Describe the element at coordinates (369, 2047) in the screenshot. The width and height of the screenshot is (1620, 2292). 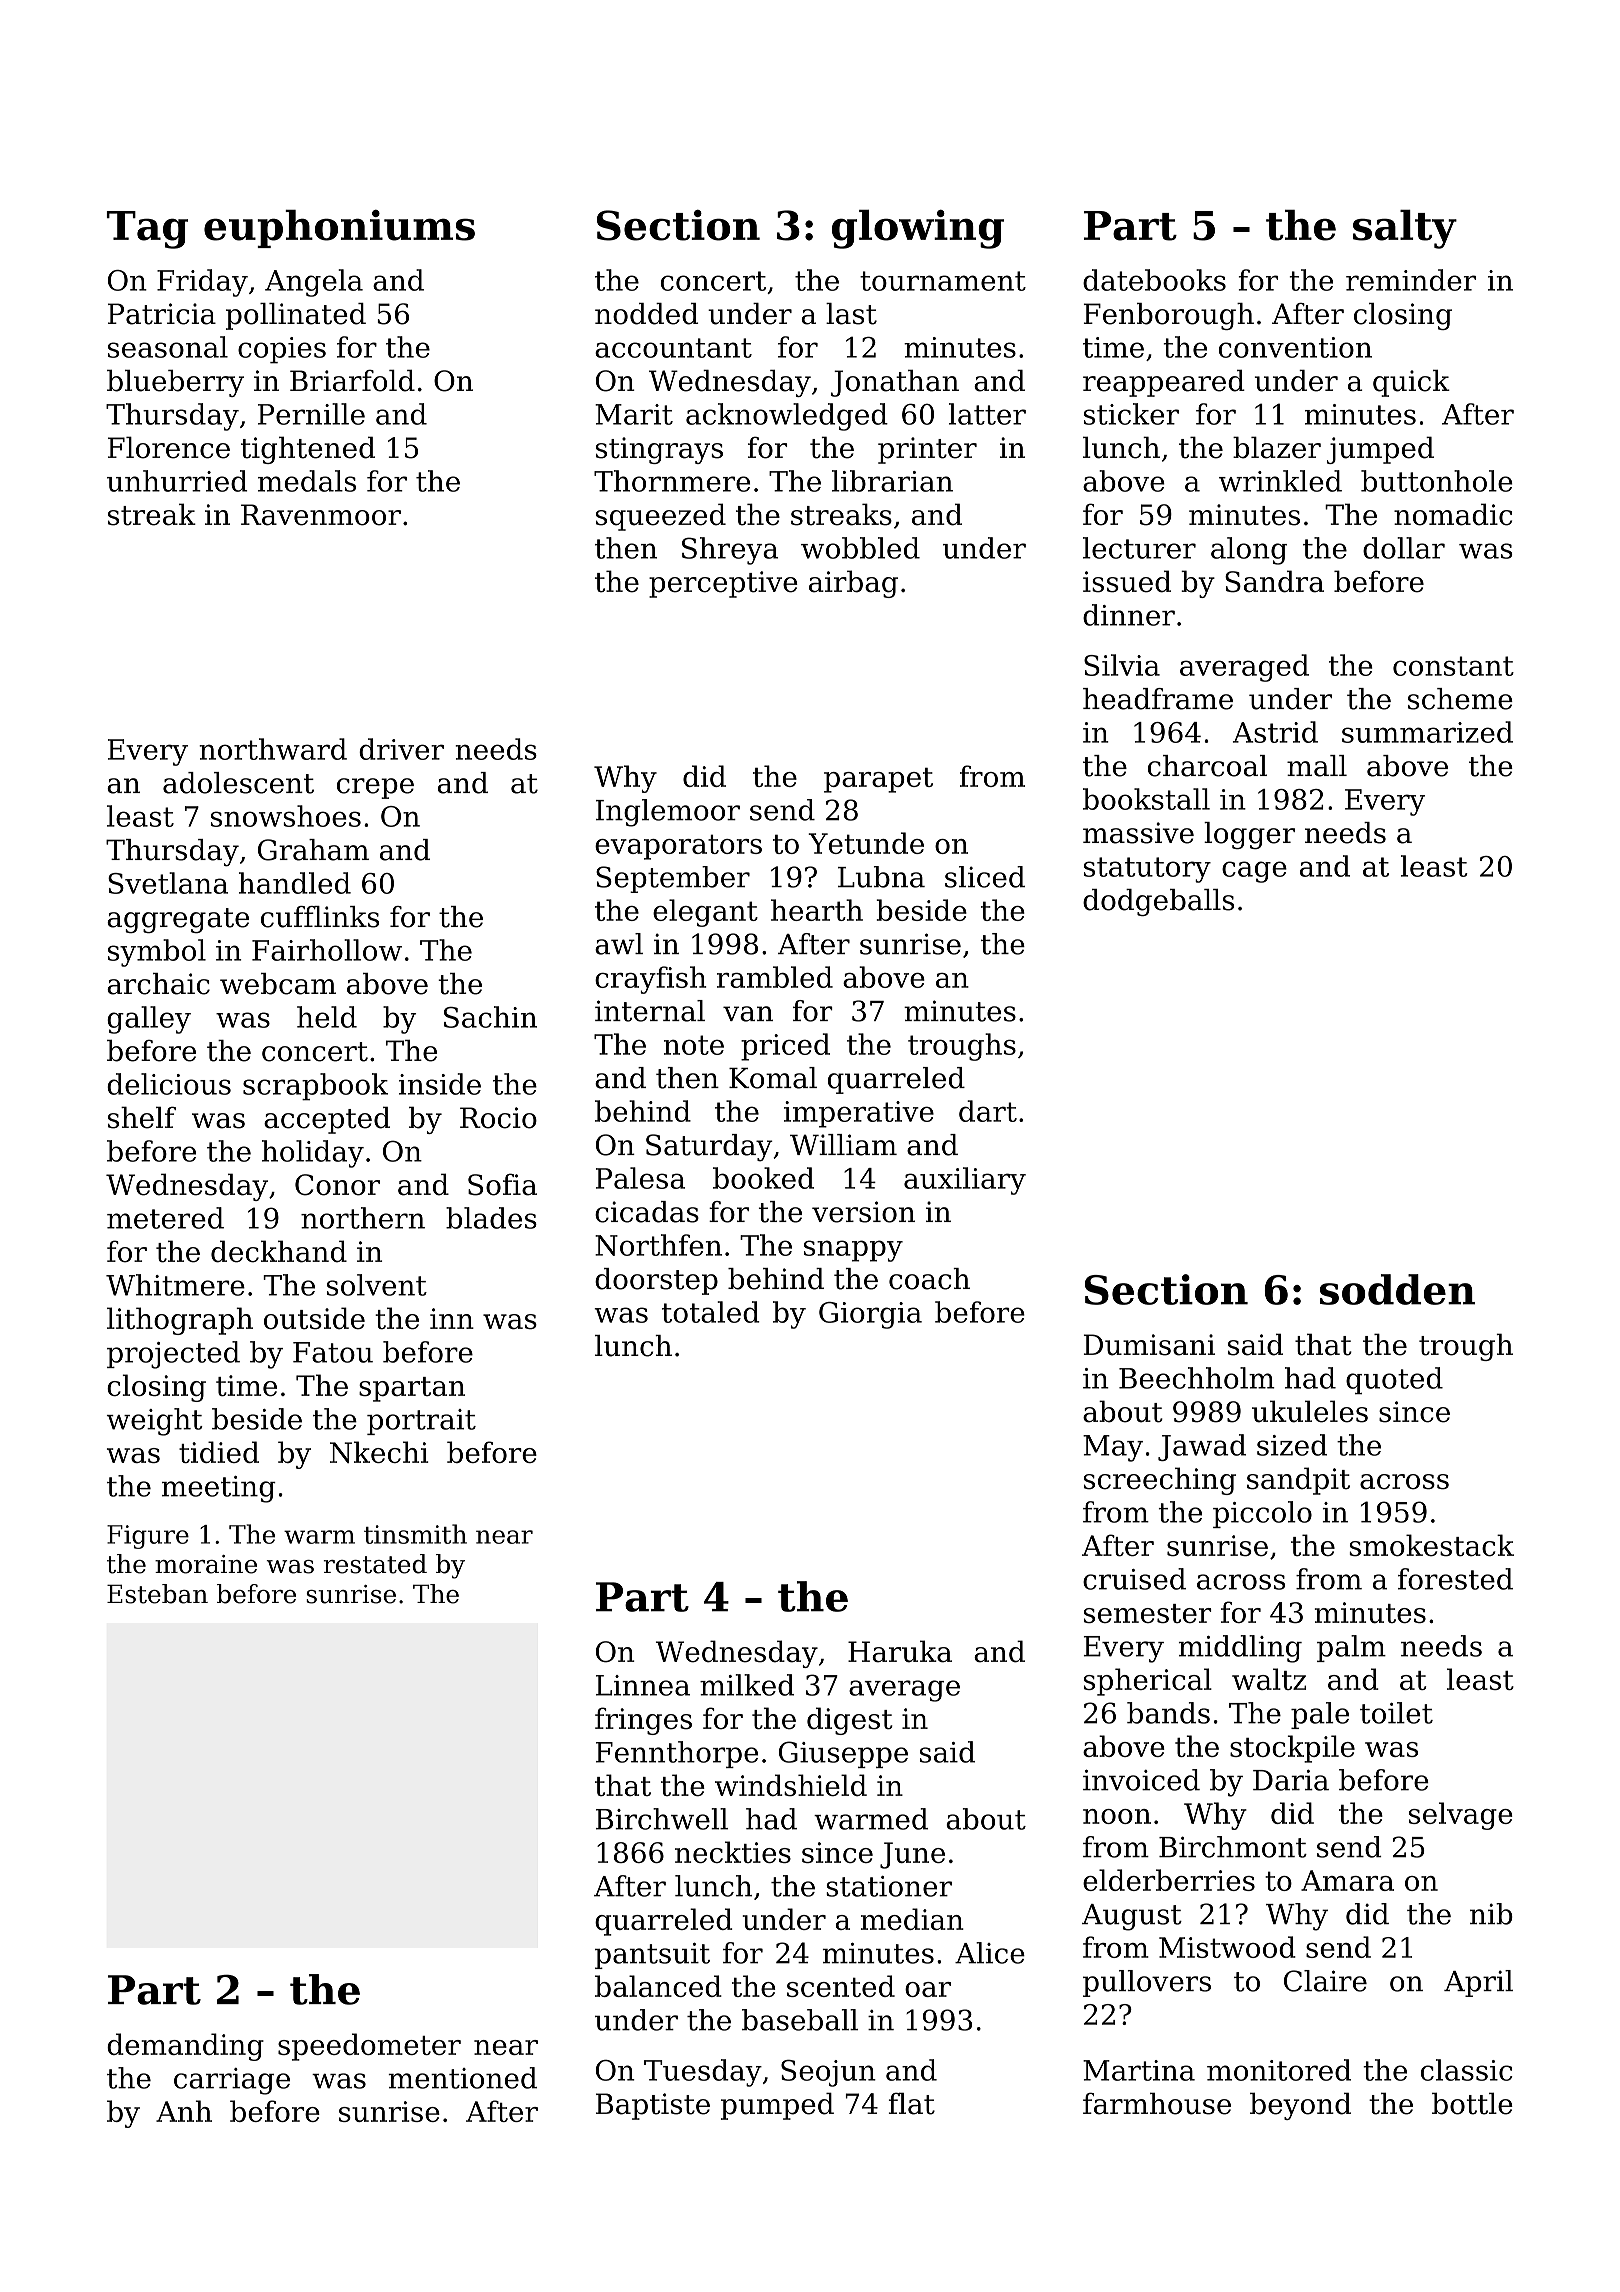
I see `speedometer` at that location.
